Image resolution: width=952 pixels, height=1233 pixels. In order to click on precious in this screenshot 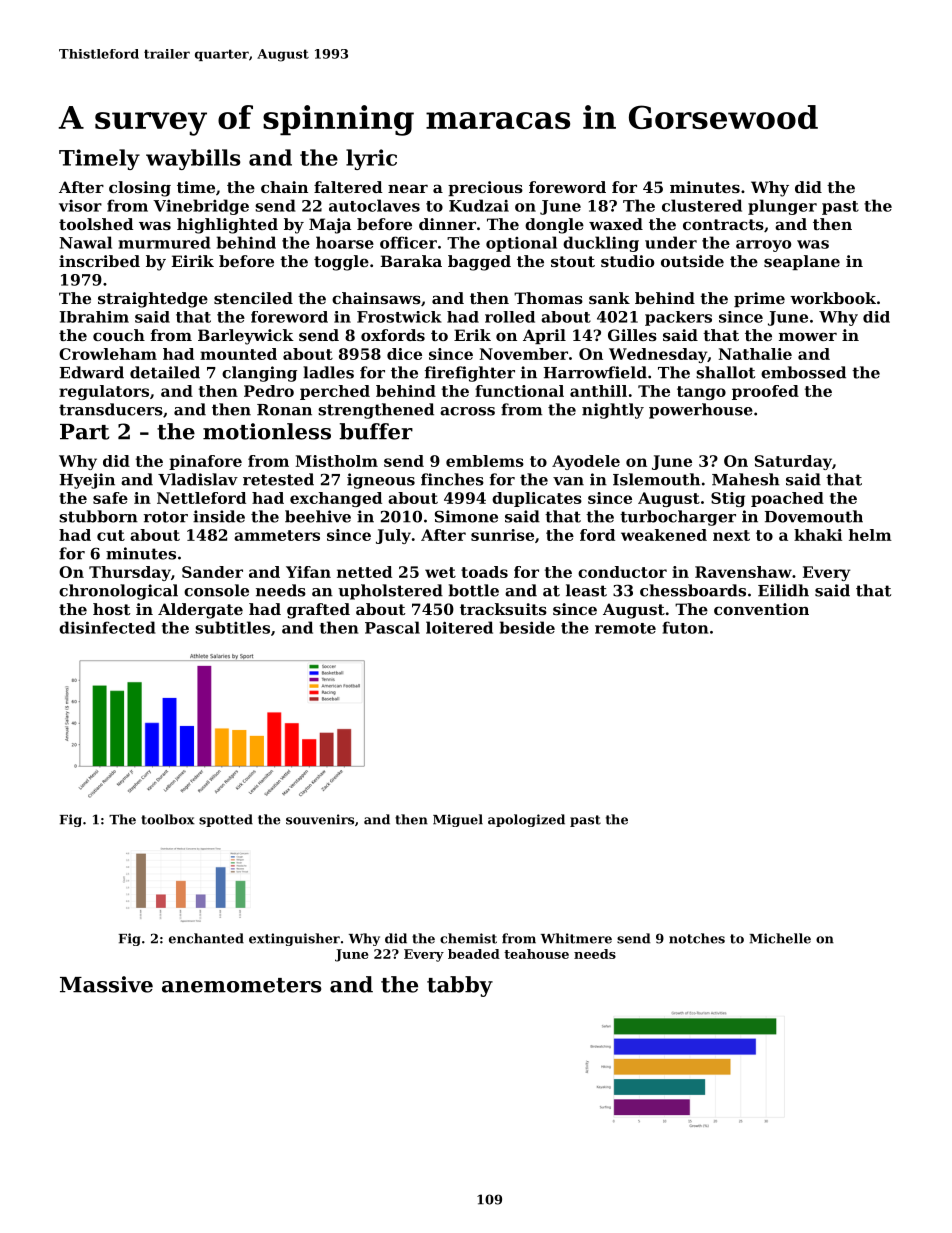, I will do `click(485, 188)`.
